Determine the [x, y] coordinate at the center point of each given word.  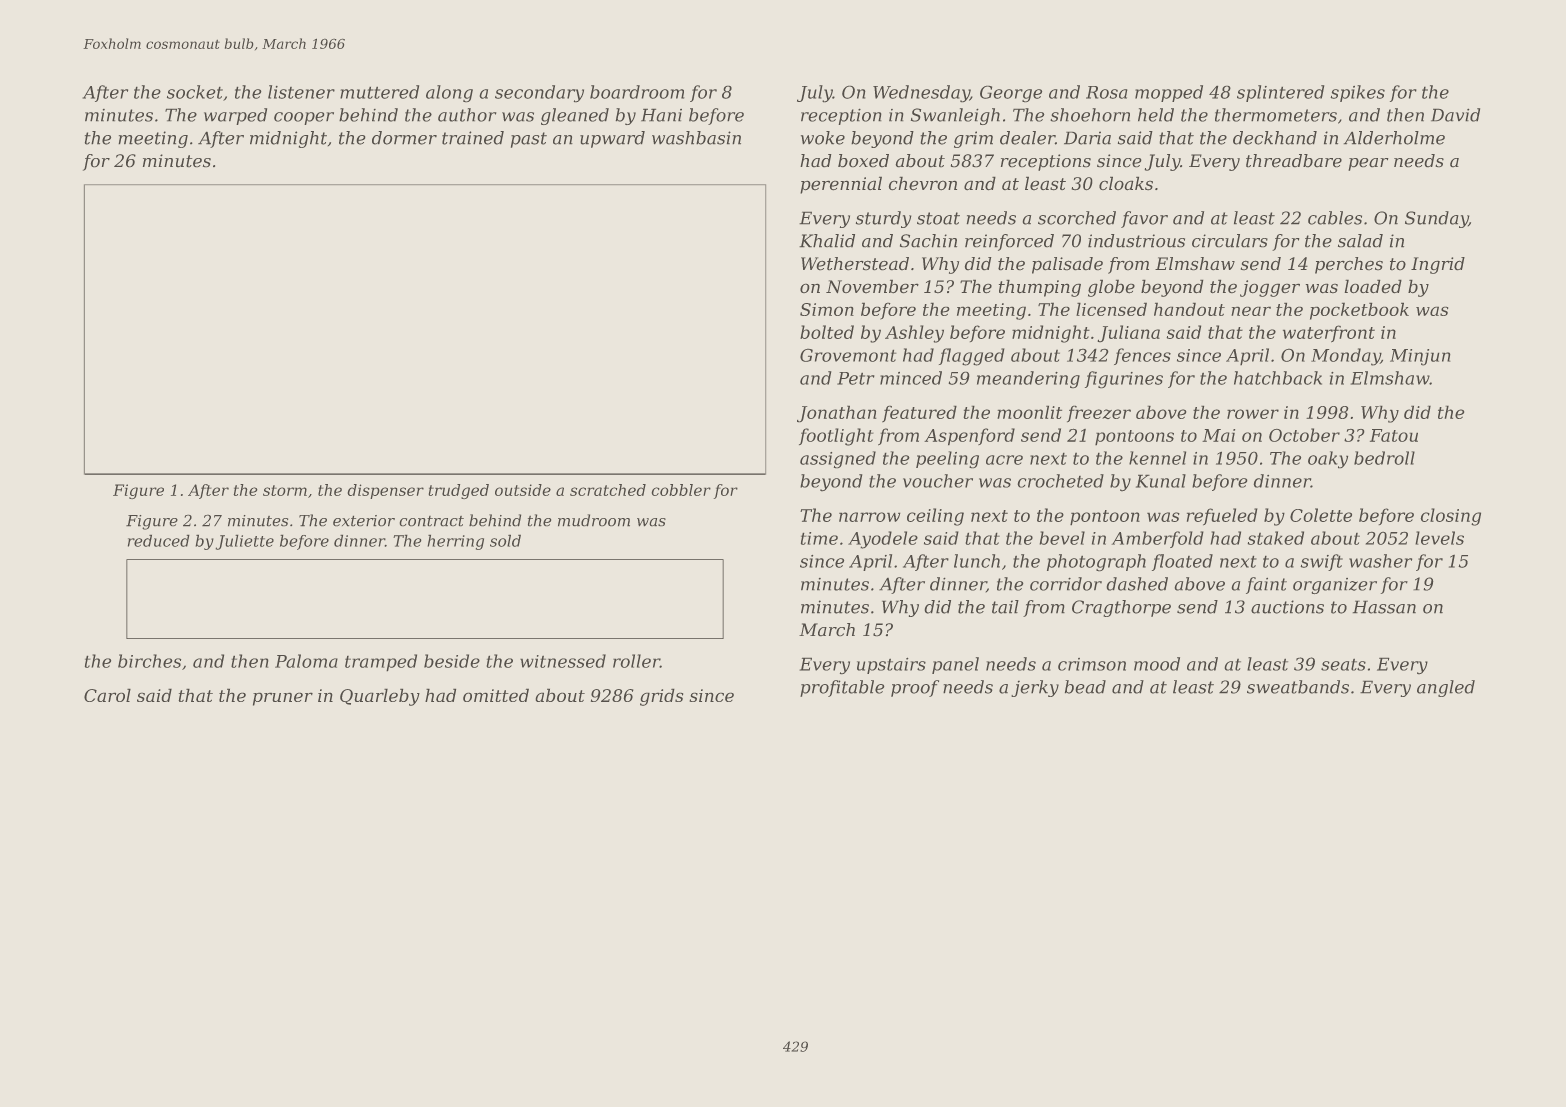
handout [1189, 309]
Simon [827, 309]
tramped [381, 663]
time [819, 538]
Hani [661, 115]
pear [1368, 164]
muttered [379, 92]
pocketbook [1359, 311]
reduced [159, 540]
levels [1439, 538]
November [872, 286]
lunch [977, 561]
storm [285, 490]
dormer [404, 138]
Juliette [244, 542]
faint [1266, 585]
